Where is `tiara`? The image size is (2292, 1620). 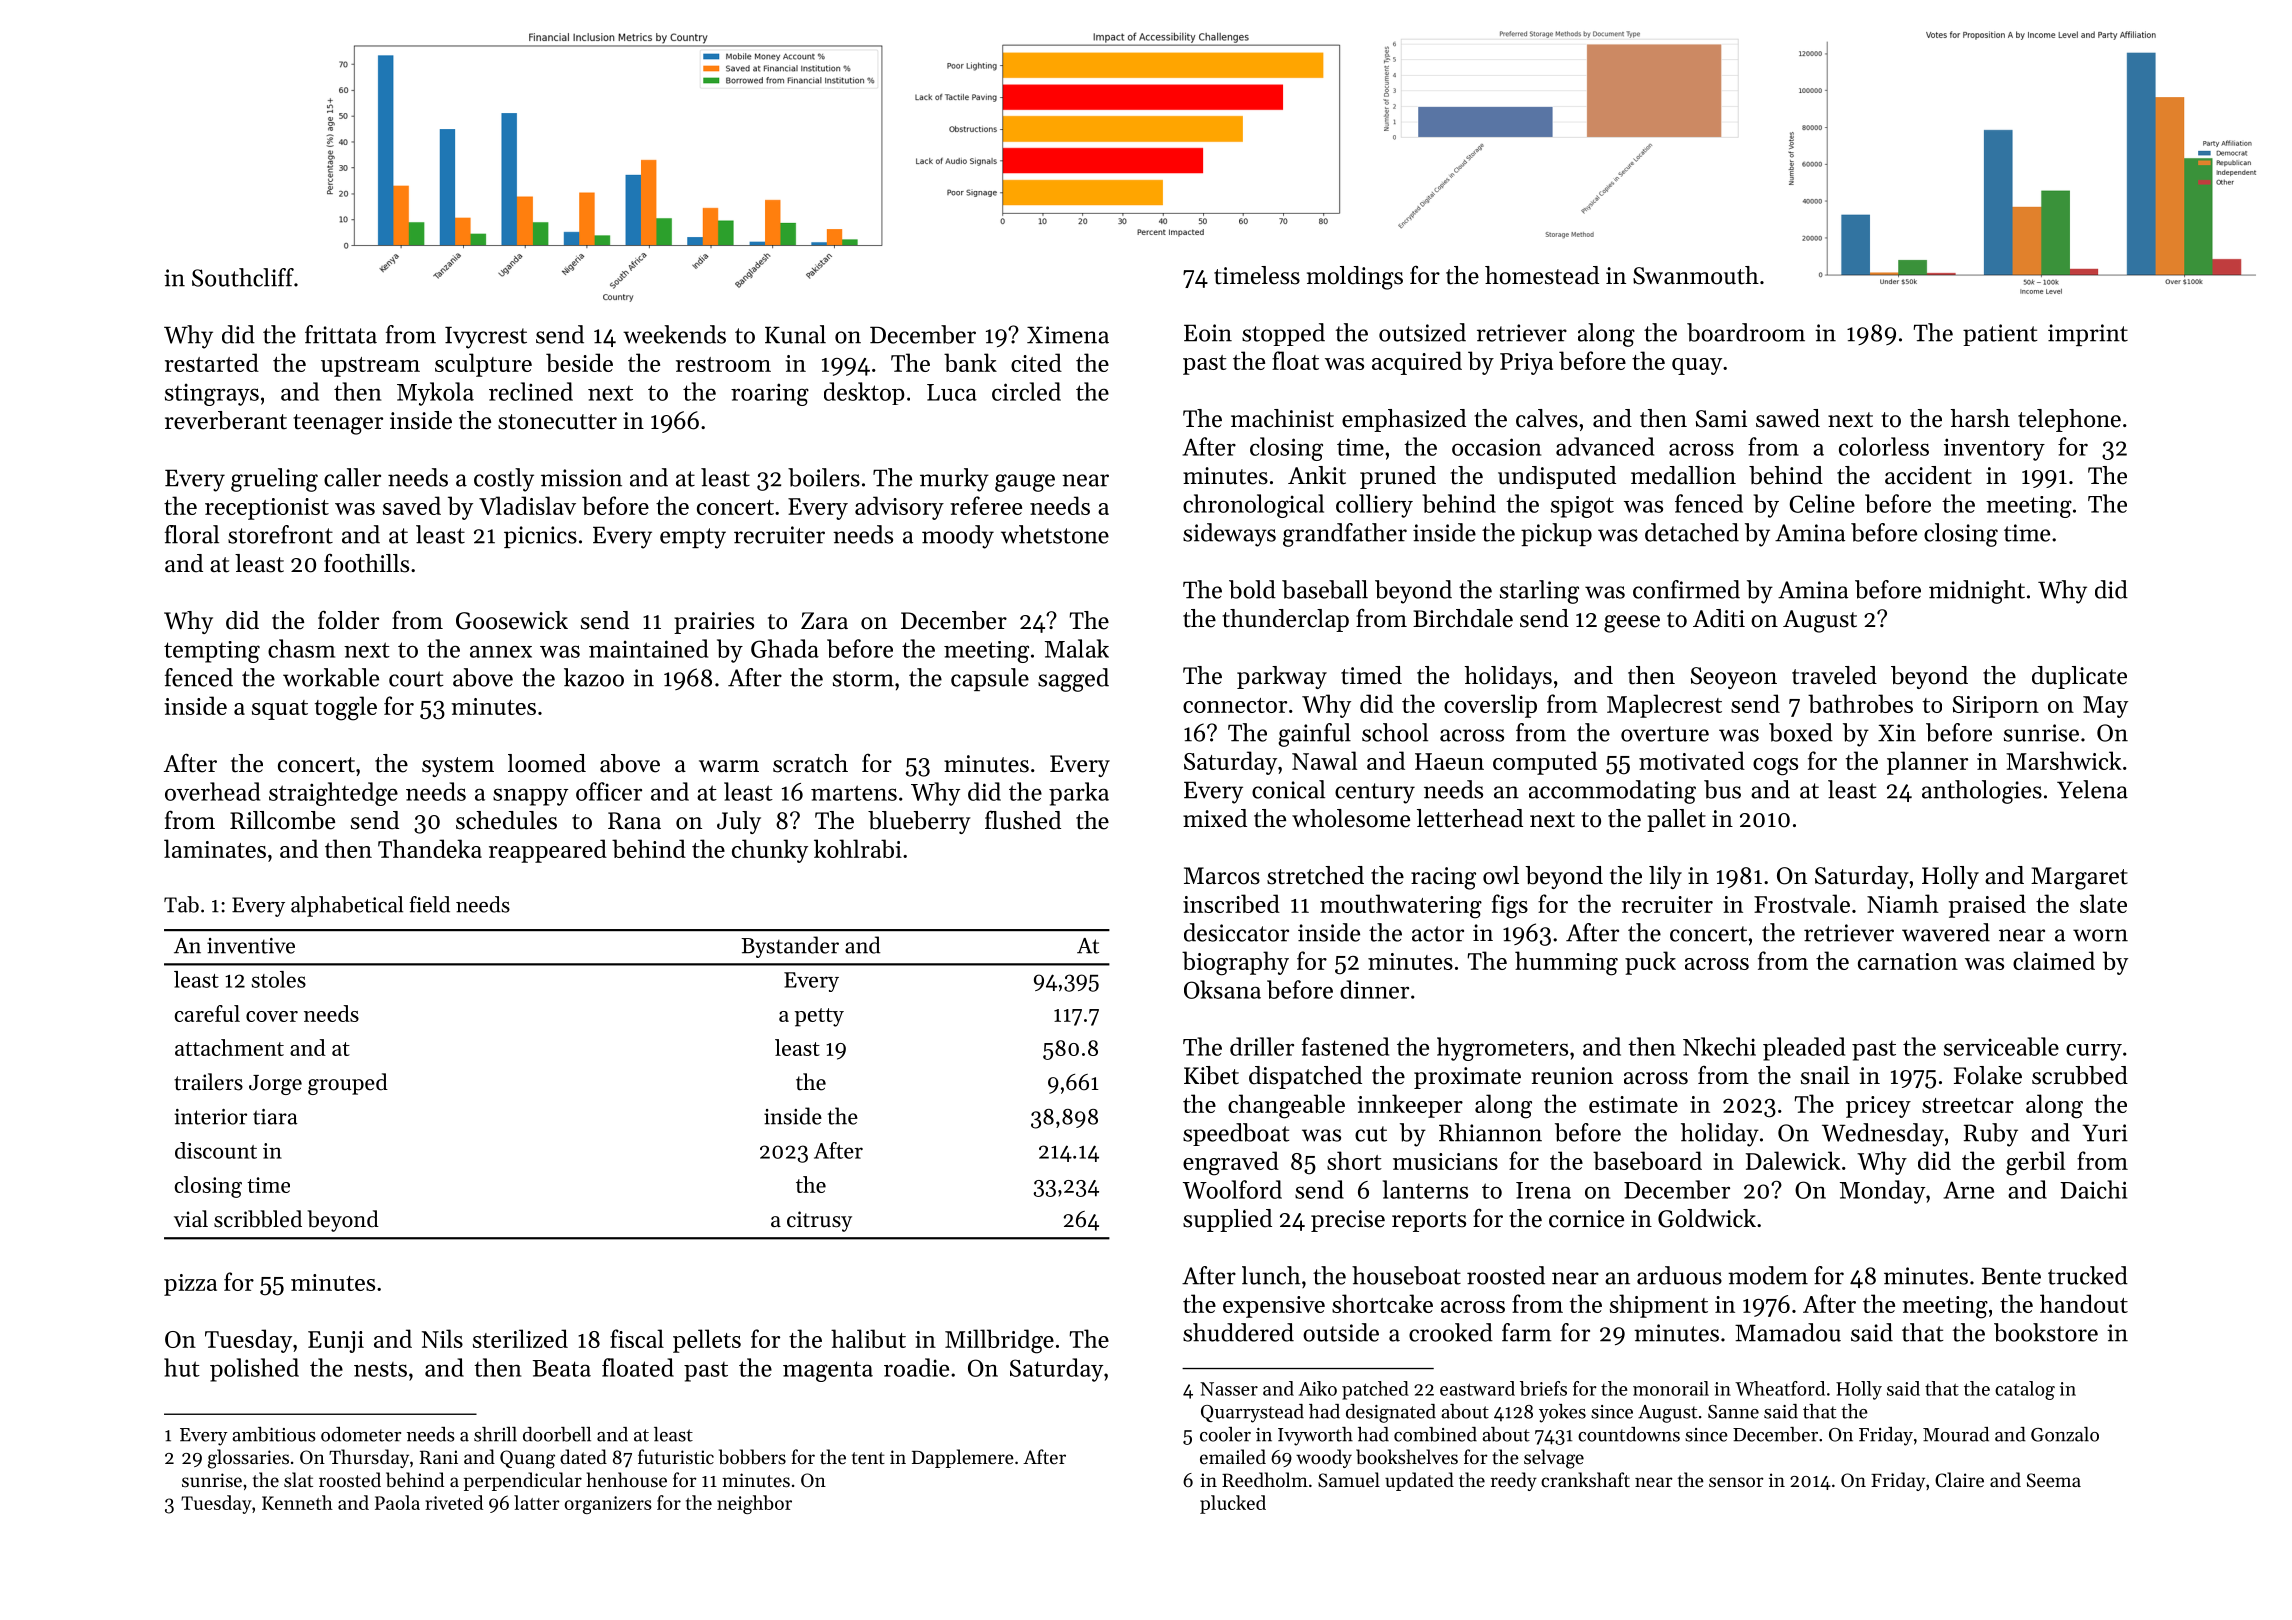
tiara is located at coordinates (275, 1117).
